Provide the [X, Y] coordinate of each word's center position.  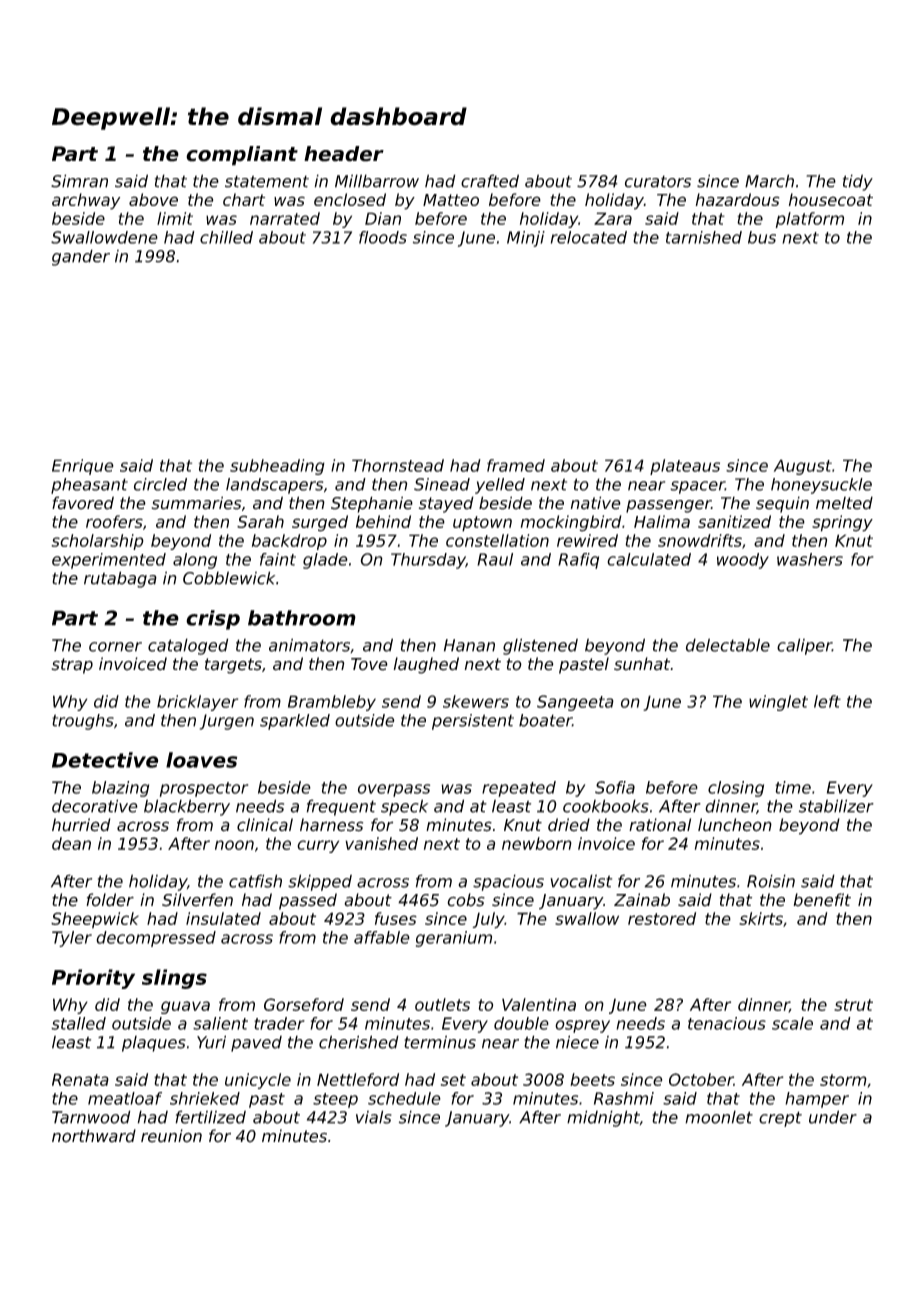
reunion [171, 1136]
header [344, 154]
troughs [83, 722]
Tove [369, 664]
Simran [79, 181]
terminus [440, 1042]
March [769, 181]
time [793, 787]
